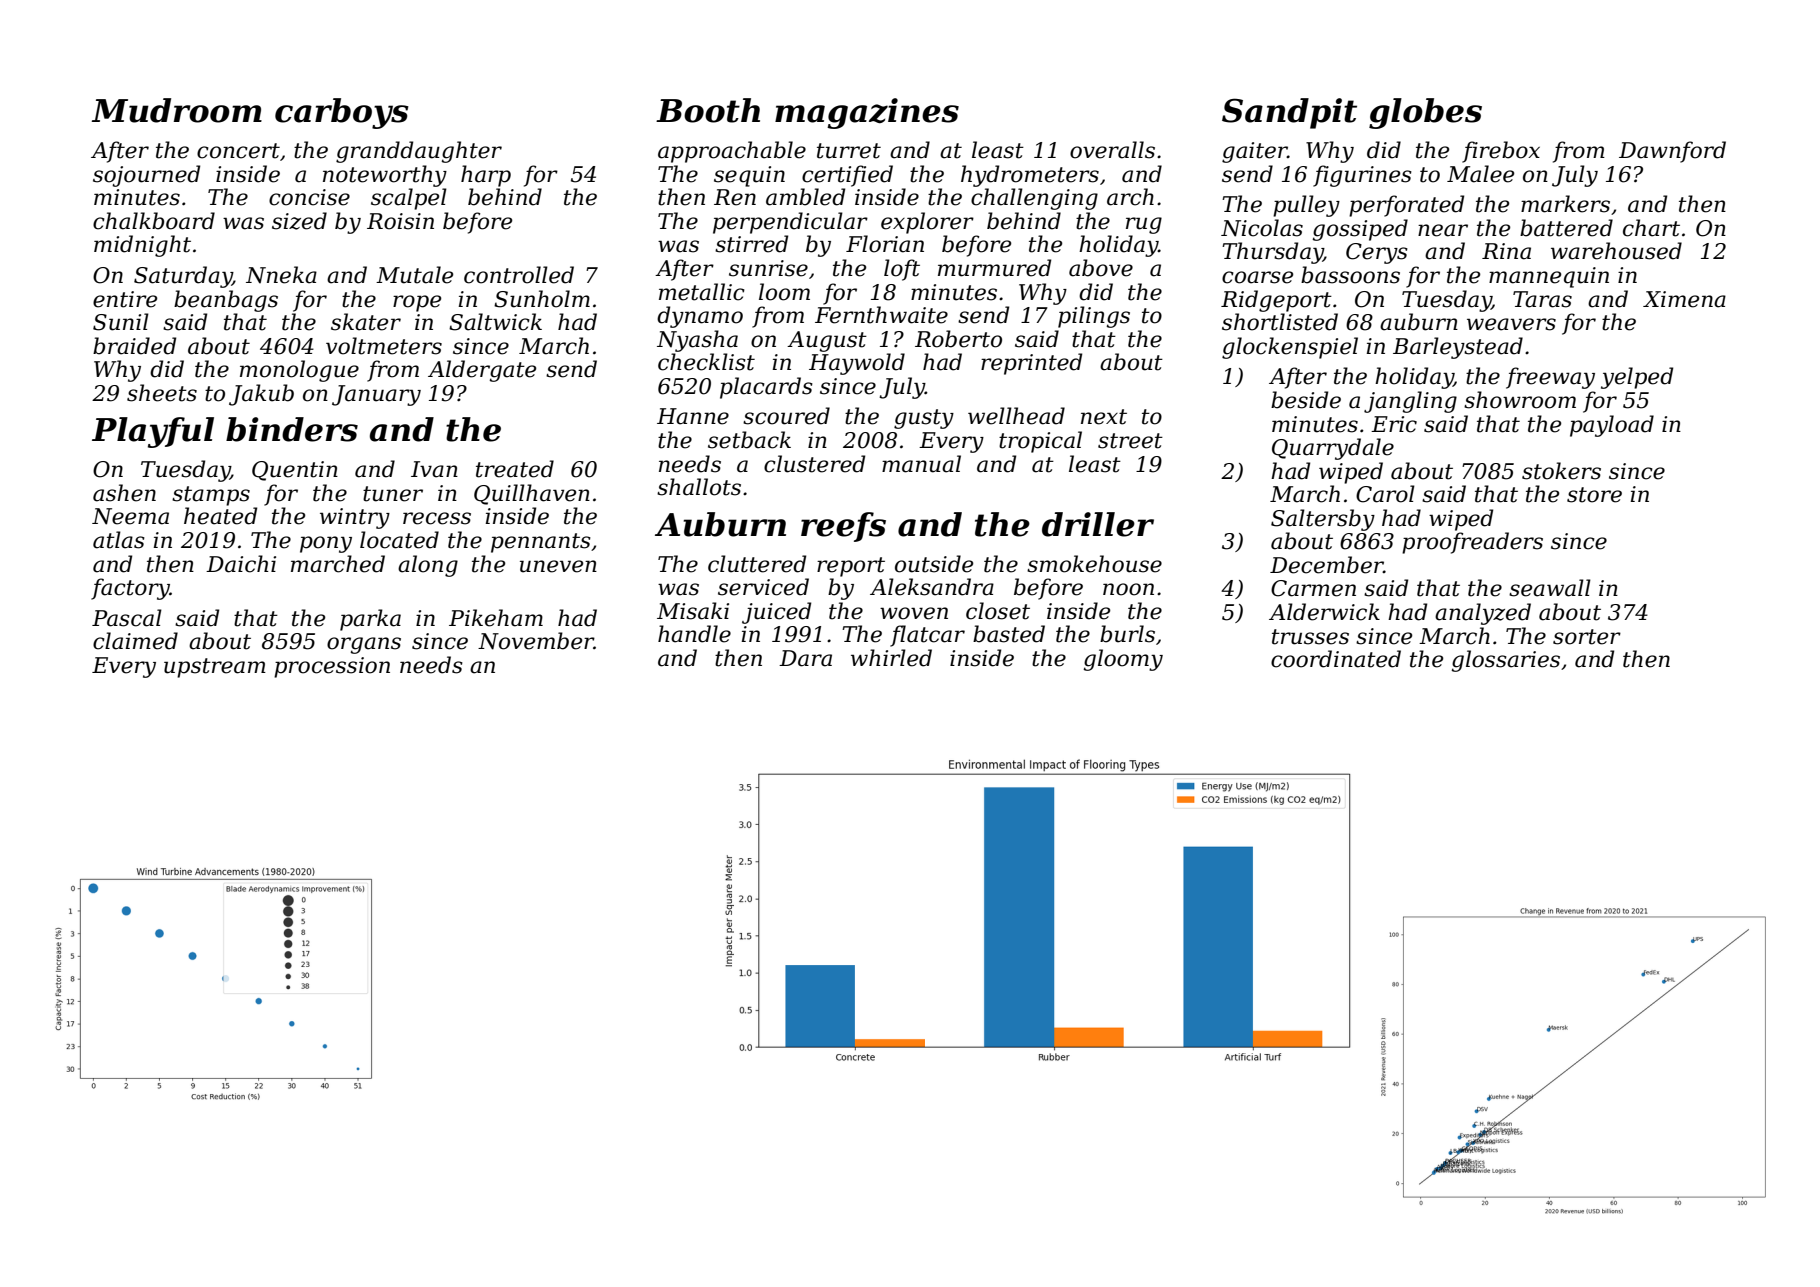 This screenshot has height=1287, width=1820. What do you see at coordinates (1612, 426) in the screenshot?
I see `payload` at bounding box center [1612, 426].
